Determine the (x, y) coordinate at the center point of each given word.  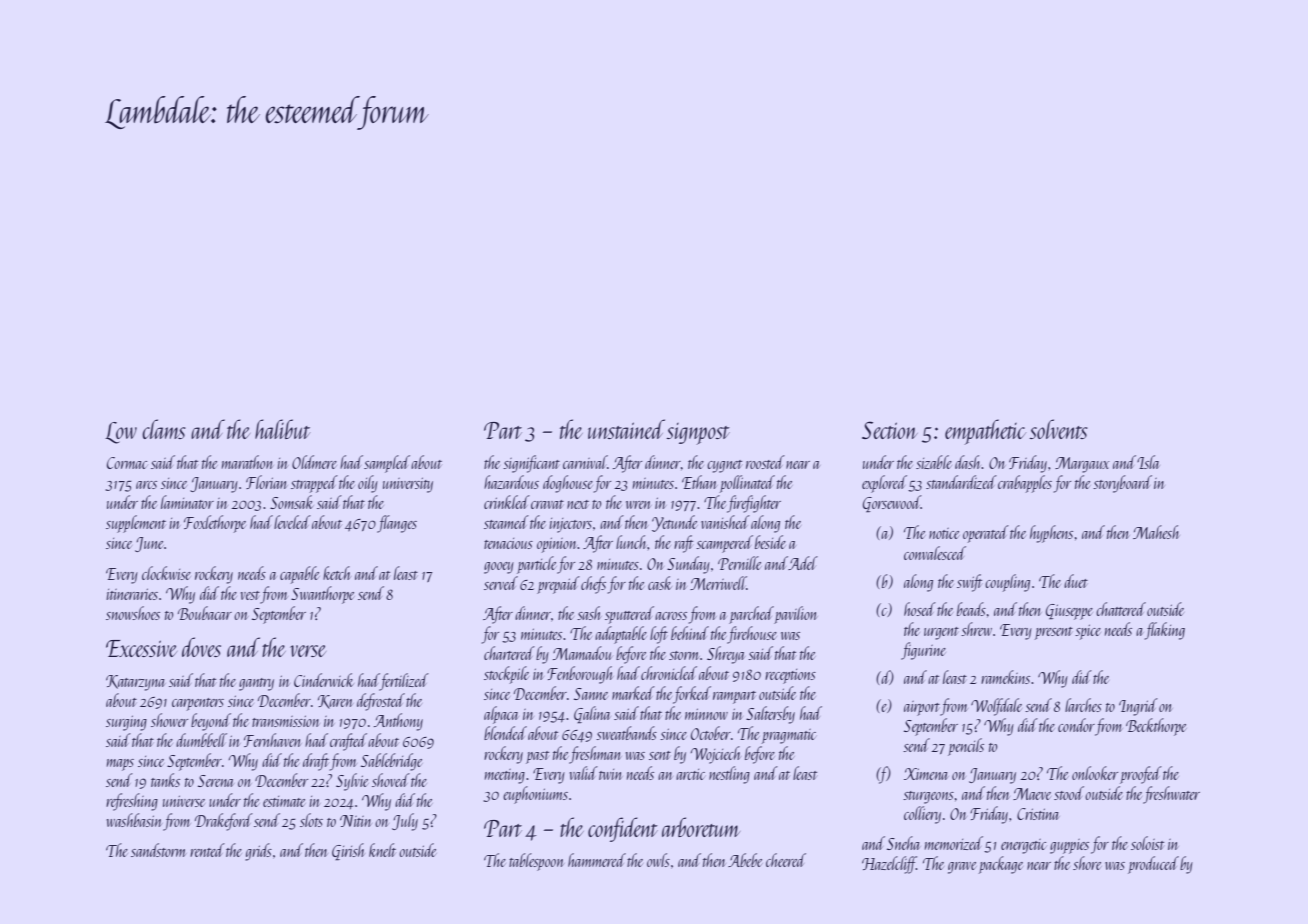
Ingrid (1138, 707)
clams (164, 429)
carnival (585, 462)
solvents (1058, 429)
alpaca (501, 715)
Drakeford (224, 822)
